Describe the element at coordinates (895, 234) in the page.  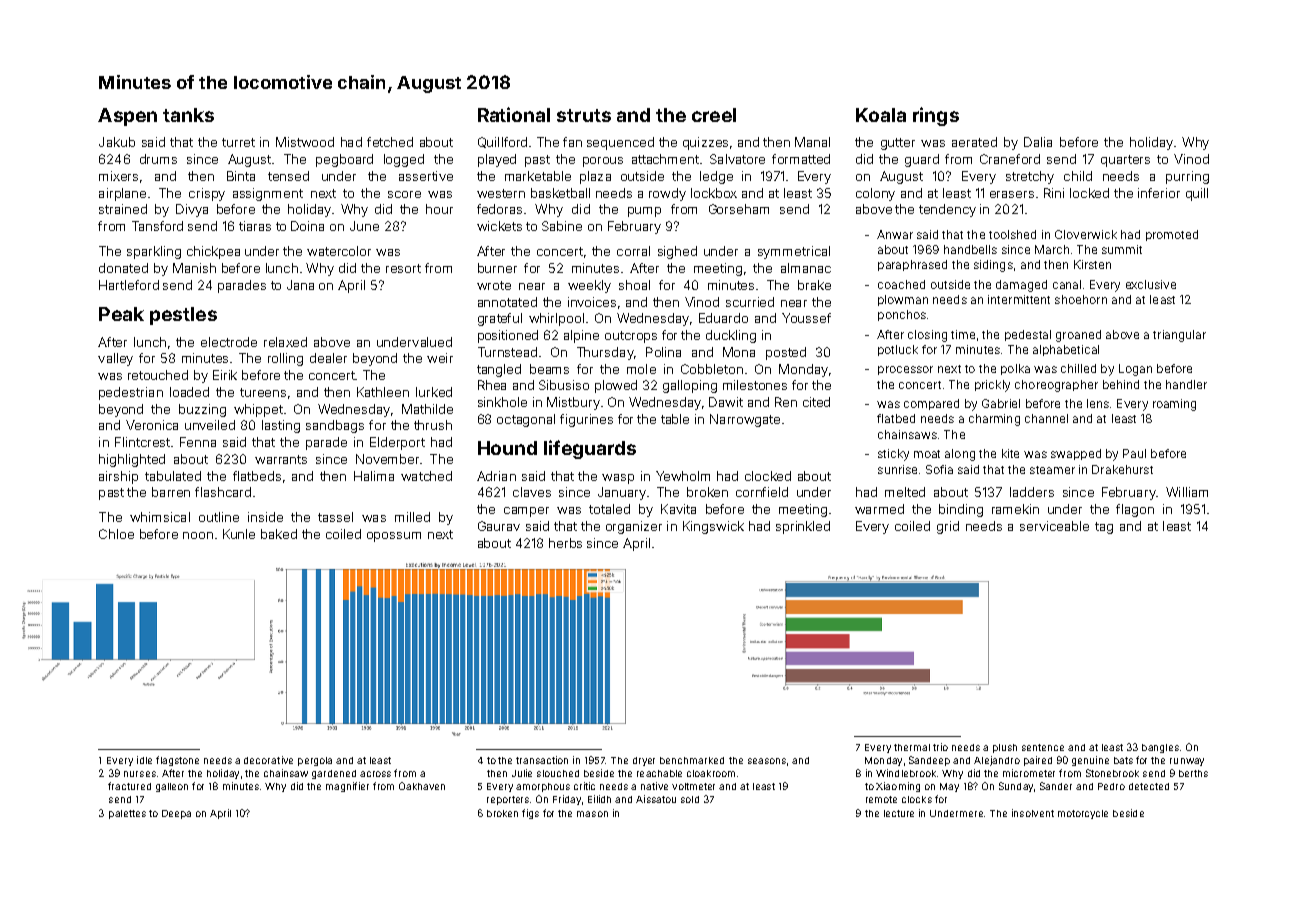
I see `Anwar` at that location.
